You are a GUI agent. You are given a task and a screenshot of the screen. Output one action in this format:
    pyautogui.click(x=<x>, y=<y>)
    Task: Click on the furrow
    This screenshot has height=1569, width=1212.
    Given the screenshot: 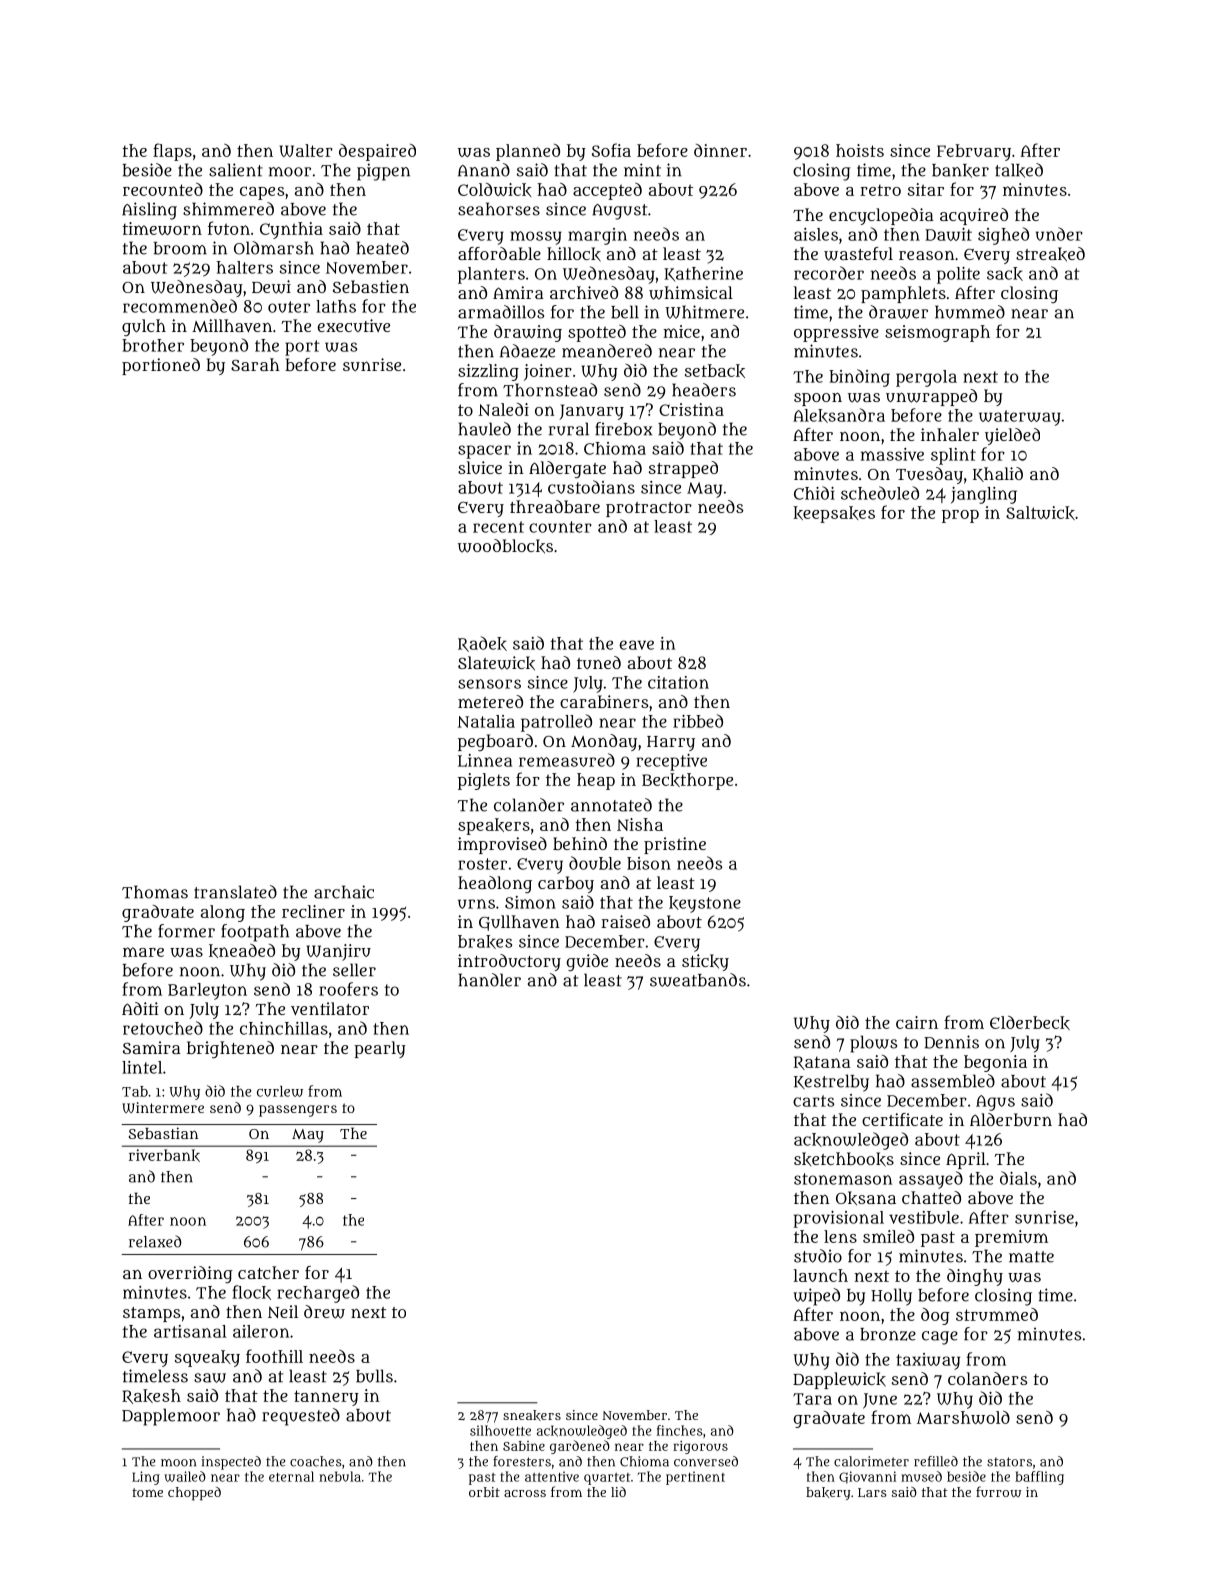 What is the action you would take?
    pyautogui.click(x=998, y=1491)
